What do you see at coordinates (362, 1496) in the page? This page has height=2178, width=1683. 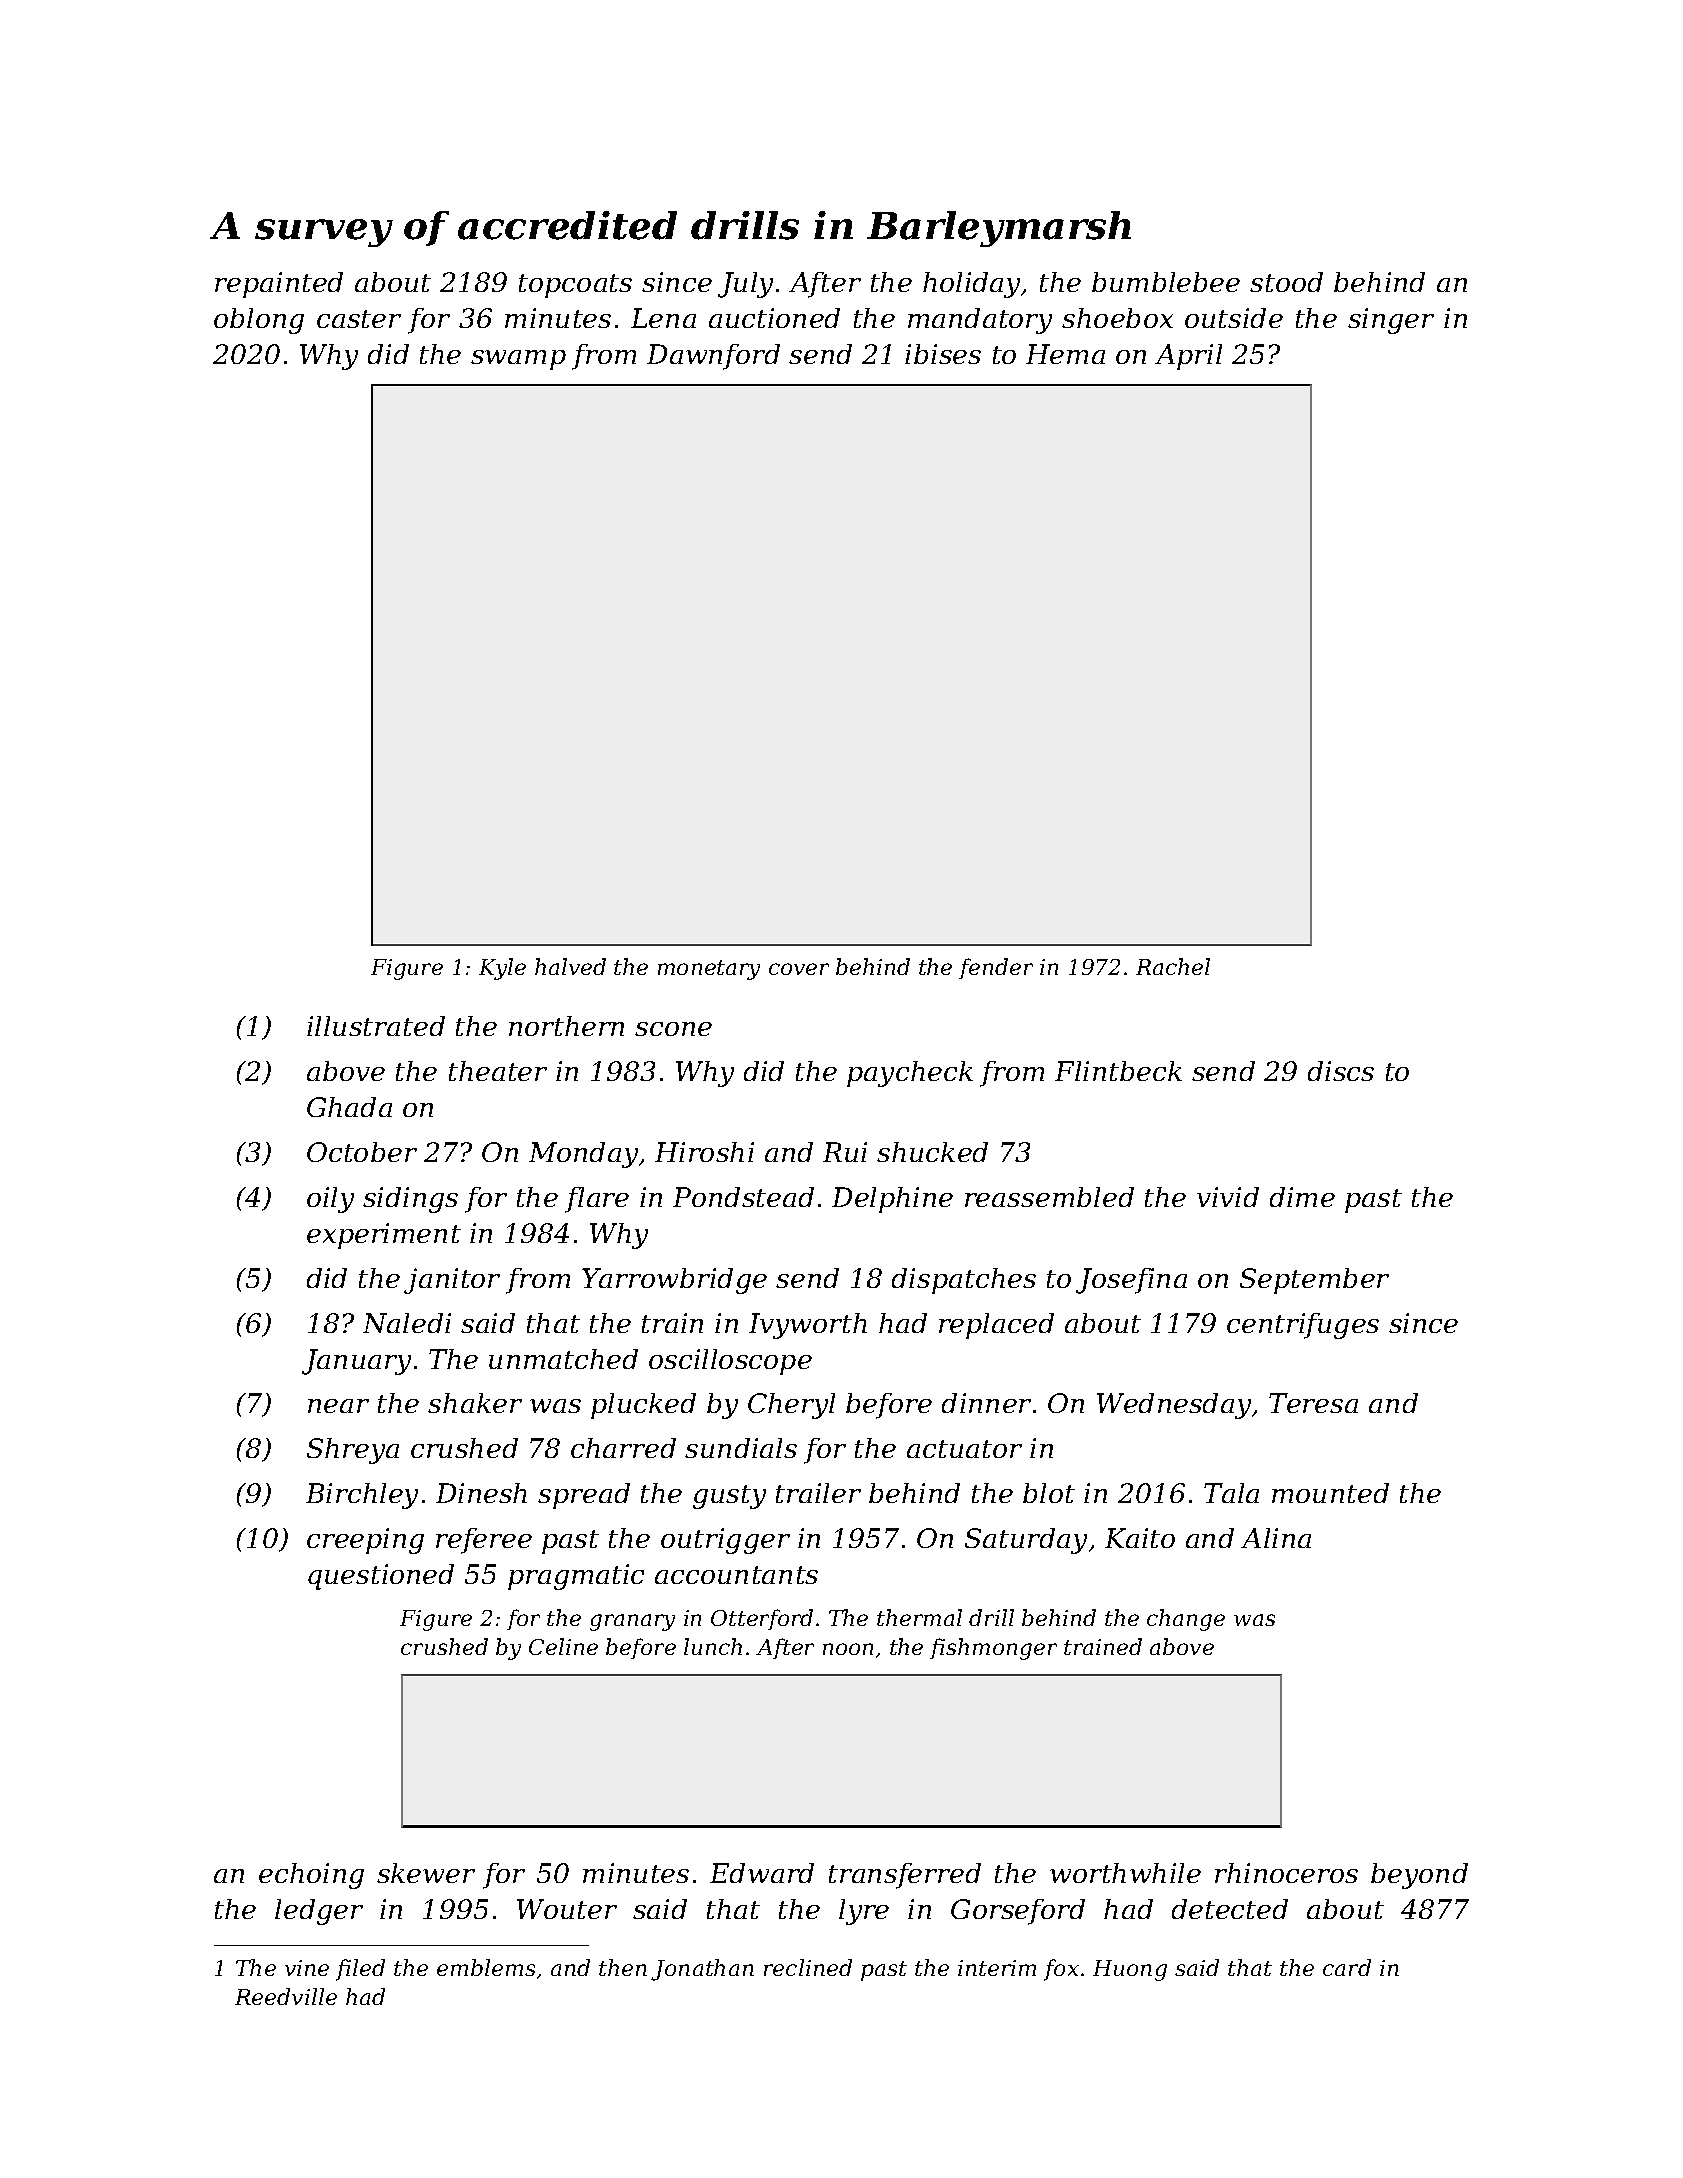 I see `Birchley` at bounding box center [362, 1496].
